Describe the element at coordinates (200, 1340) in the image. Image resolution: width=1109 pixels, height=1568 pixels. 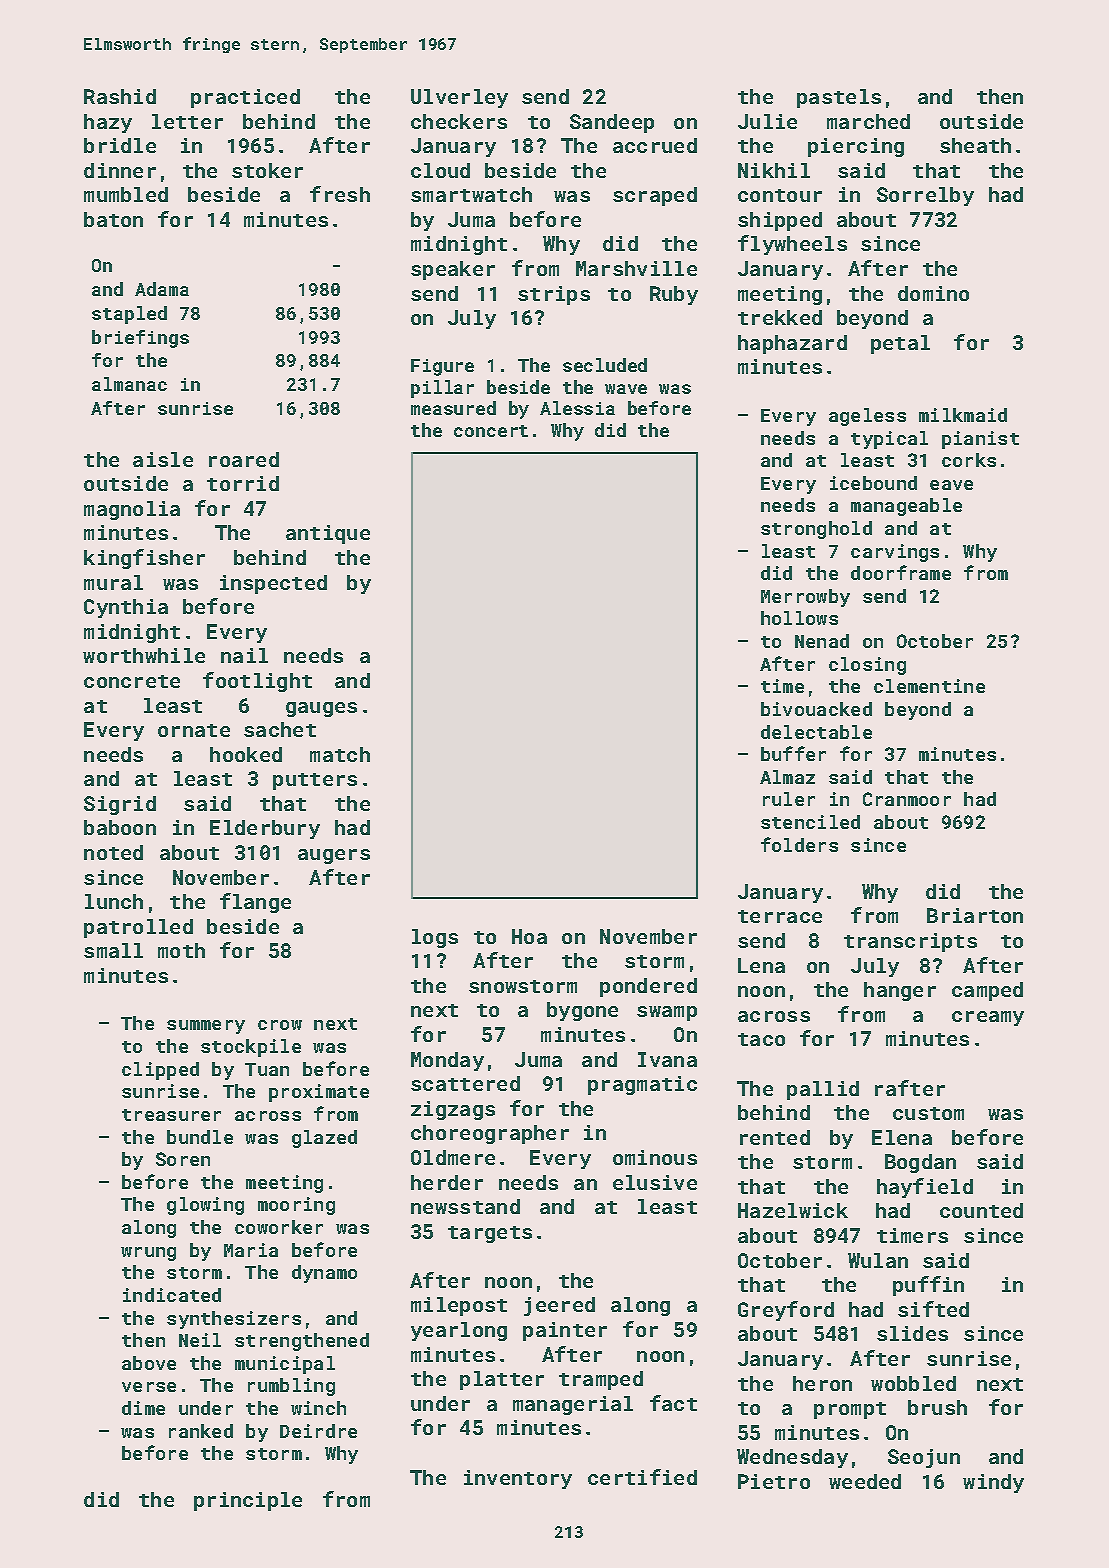
I see `Neil` at that location.
